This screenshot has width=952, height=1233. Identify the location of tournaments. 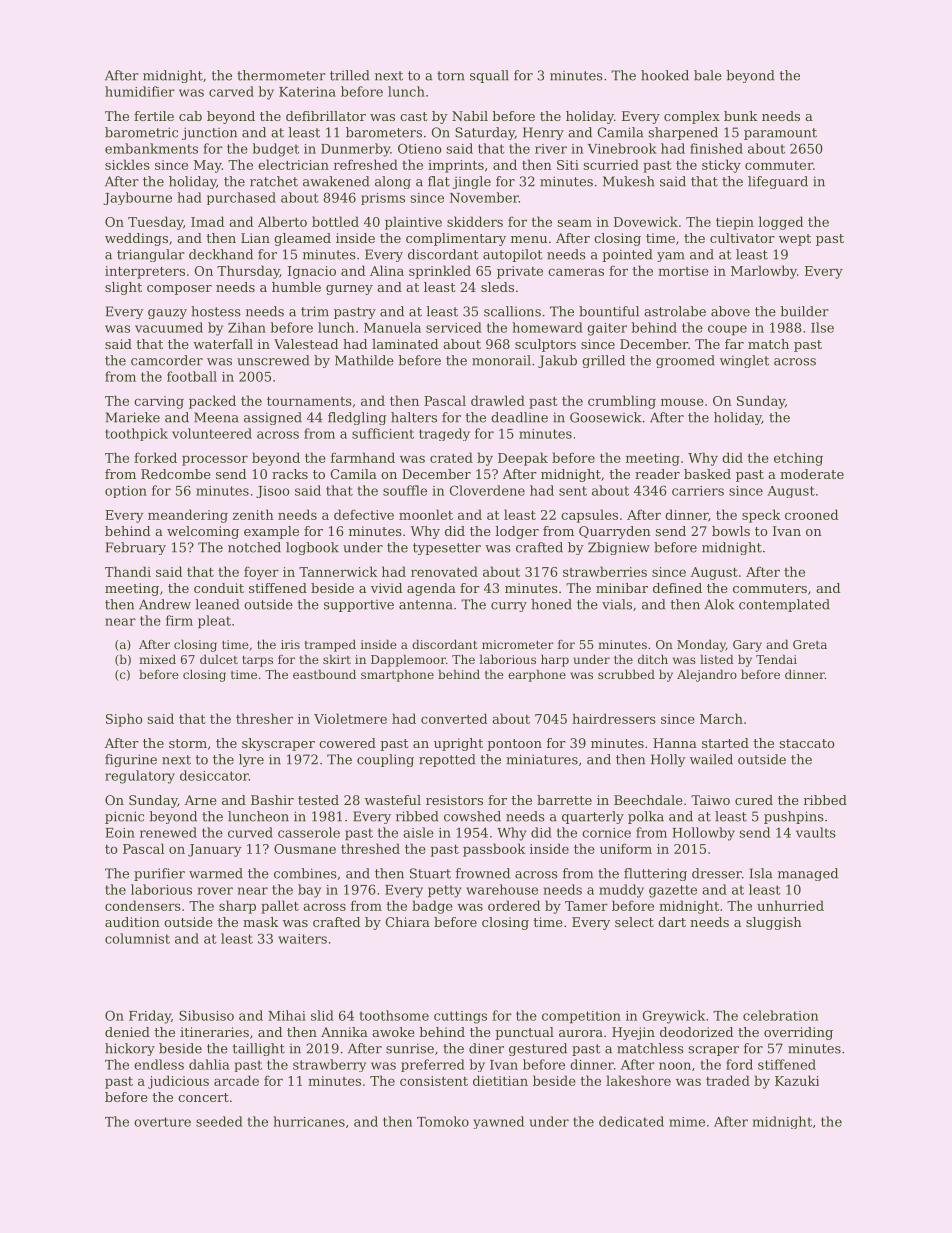
(309, 401).
